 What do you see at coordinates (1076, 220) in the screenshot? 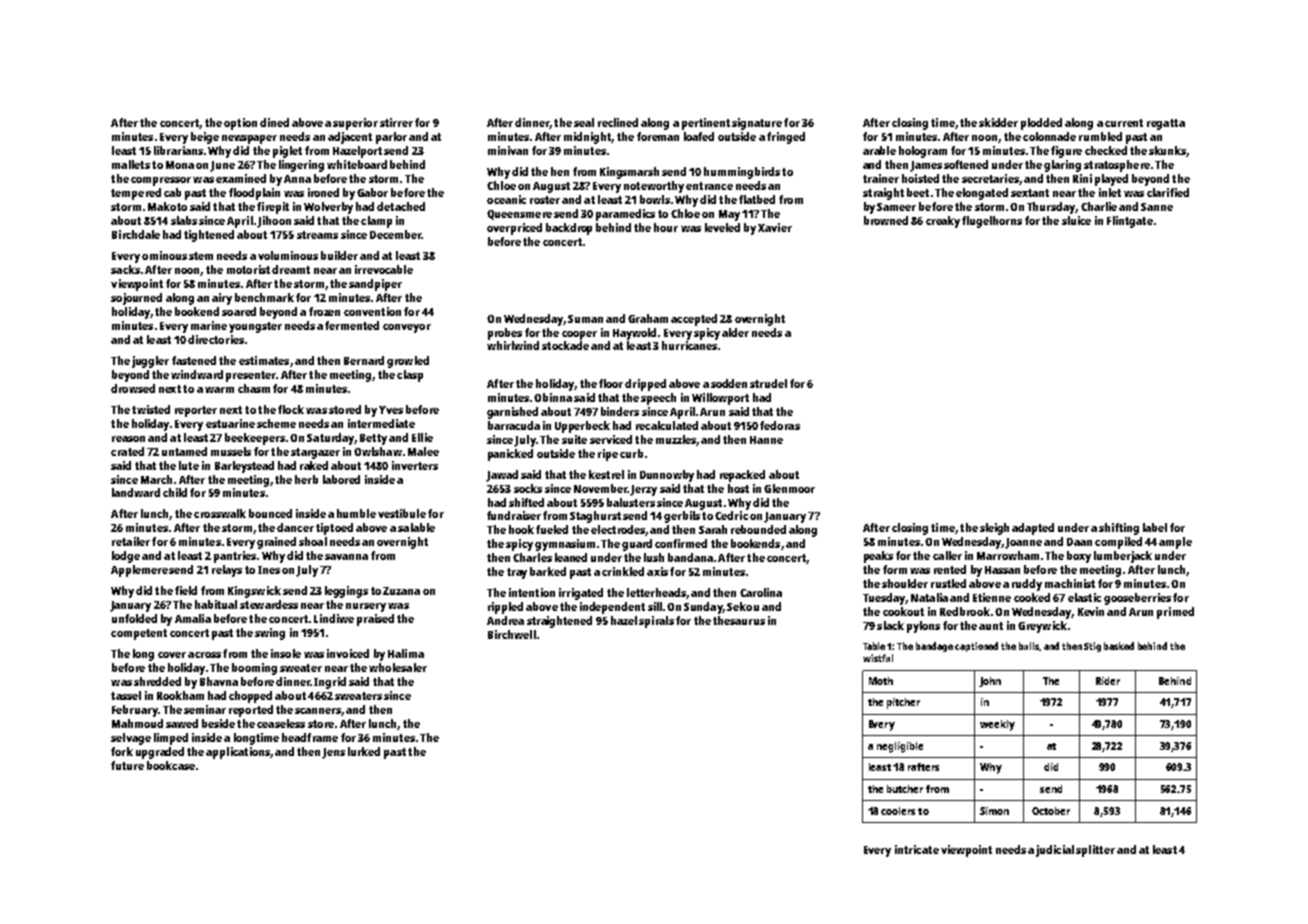
I see `sluice` at bounding box center [1076, 220].
